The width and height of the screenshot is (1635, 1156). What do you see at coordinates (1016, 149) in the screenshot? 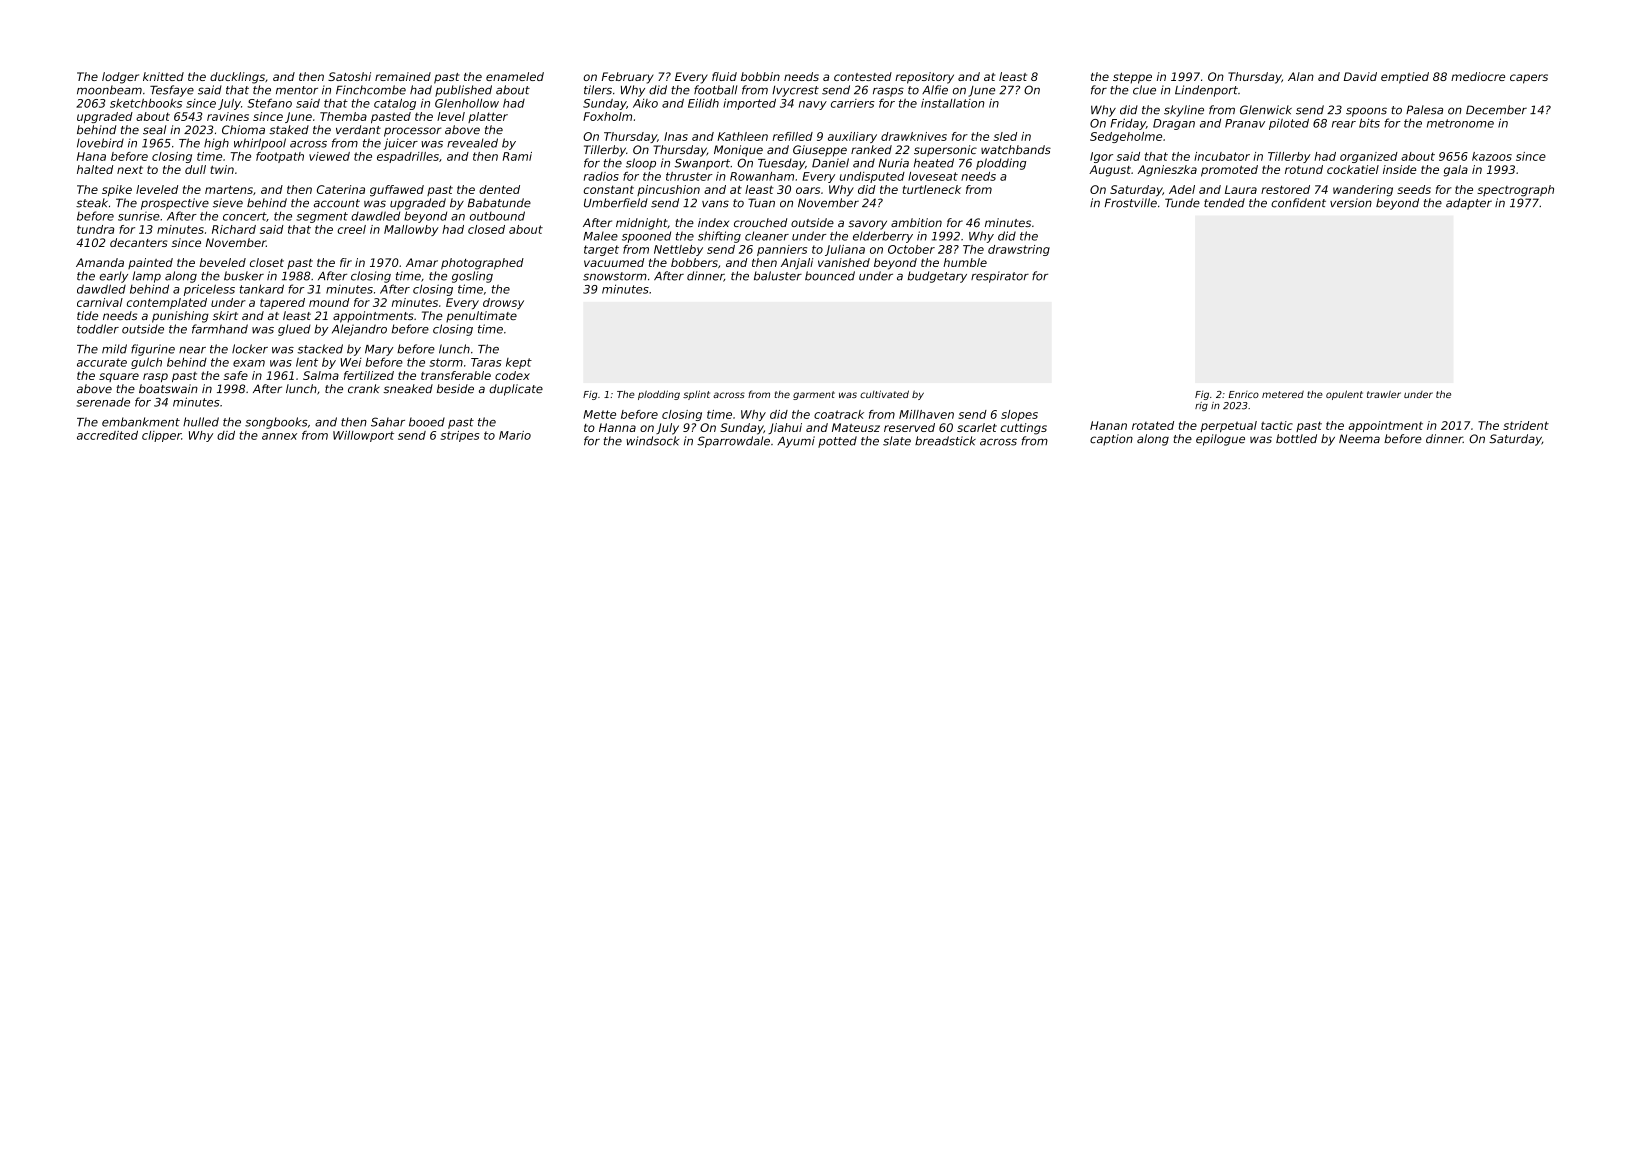
I see `watchbands` at bounding box center [1016, 149].
